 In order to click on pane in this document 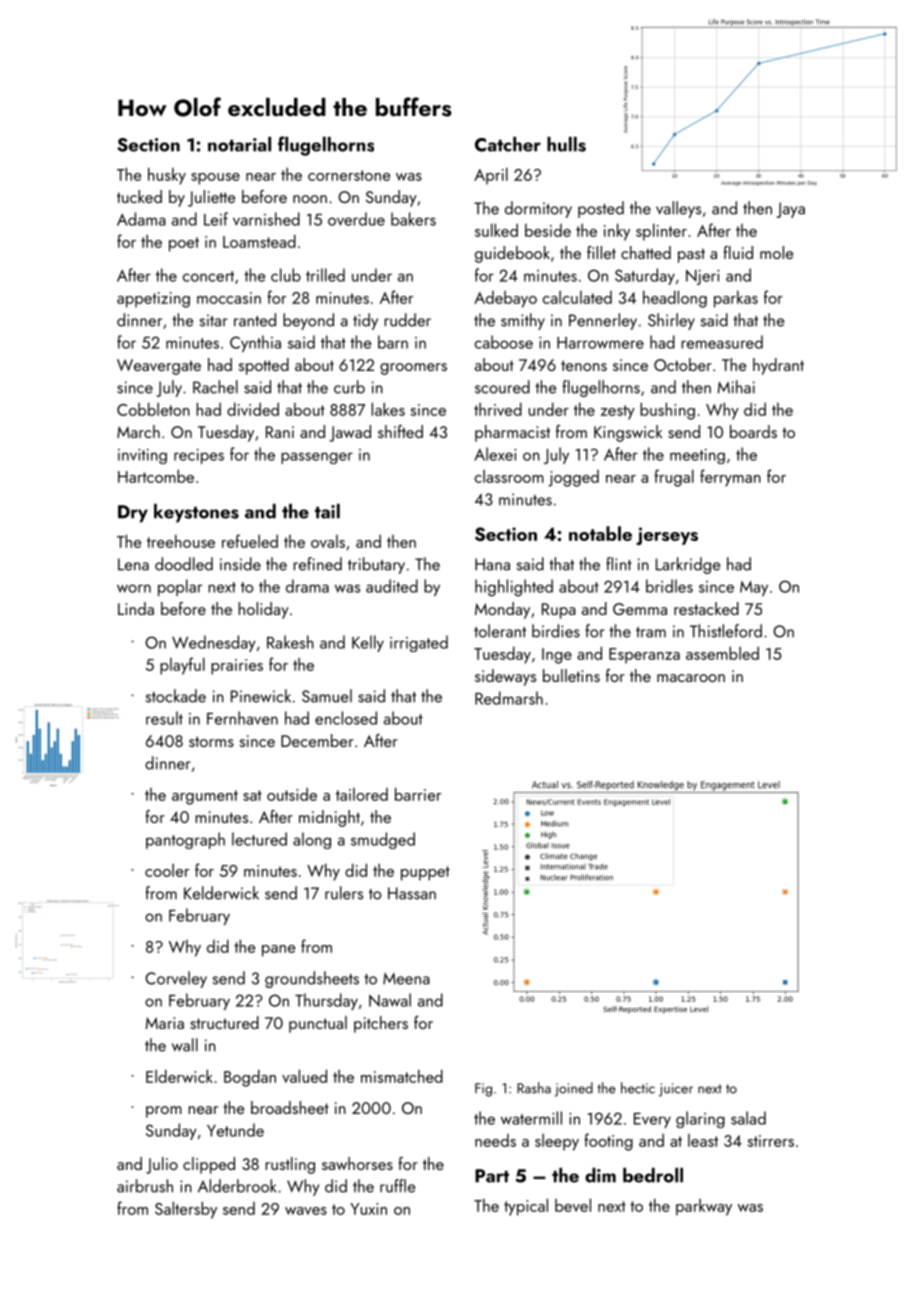, I will do `click(278, 951)`.
